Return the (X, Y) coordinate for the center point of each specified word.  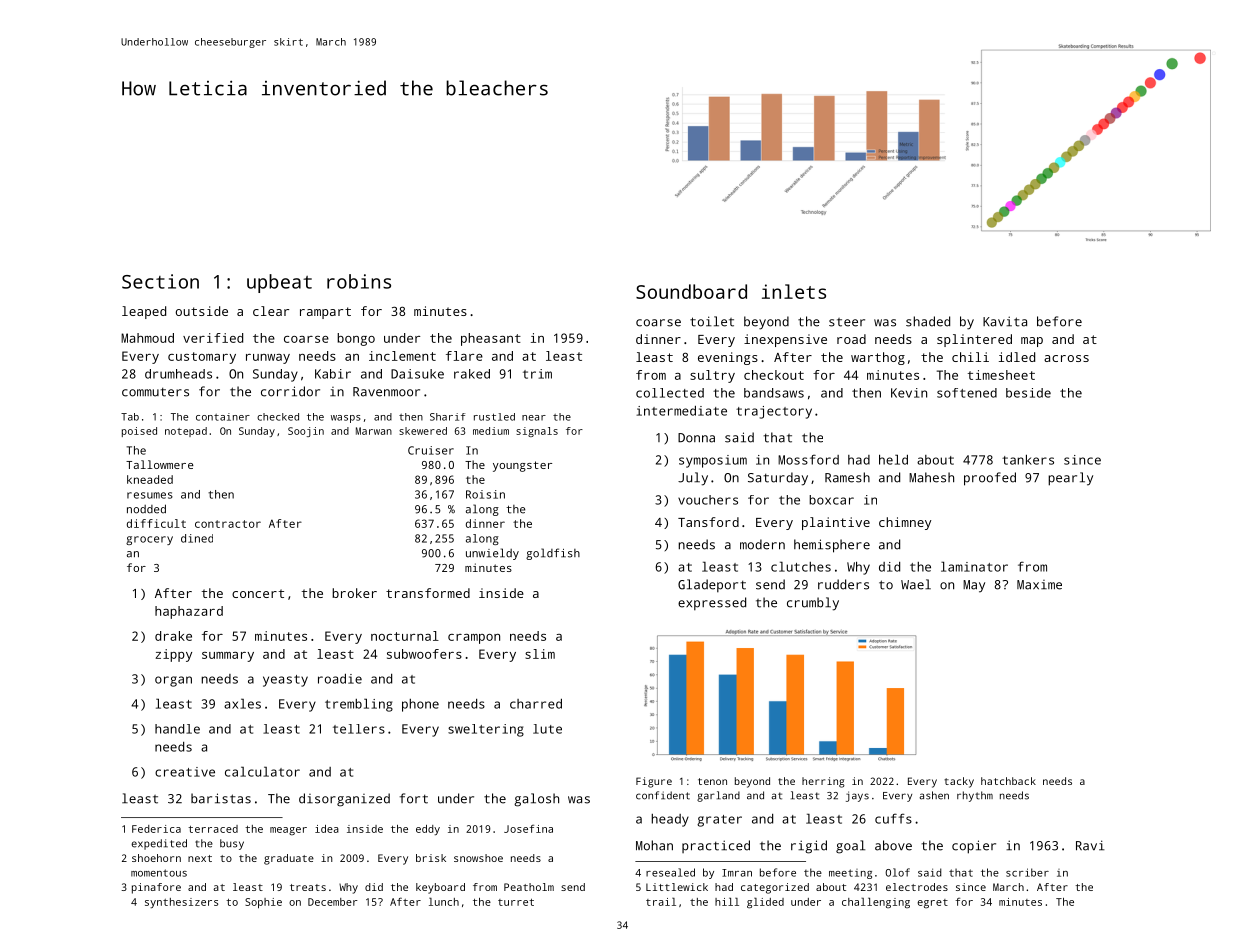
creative (185, 772)
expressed (712, 604)
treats (308, 887)
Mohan (654, 845)
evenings (728, 358)
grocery (149, 540)
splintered (974, 340)
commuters (155, 392)
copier (974, 847)
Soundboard (691, 291)
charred (536, 704)
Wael (916, 584)
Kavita (1005, 321)
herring (823, 782)
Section (160, 281)
